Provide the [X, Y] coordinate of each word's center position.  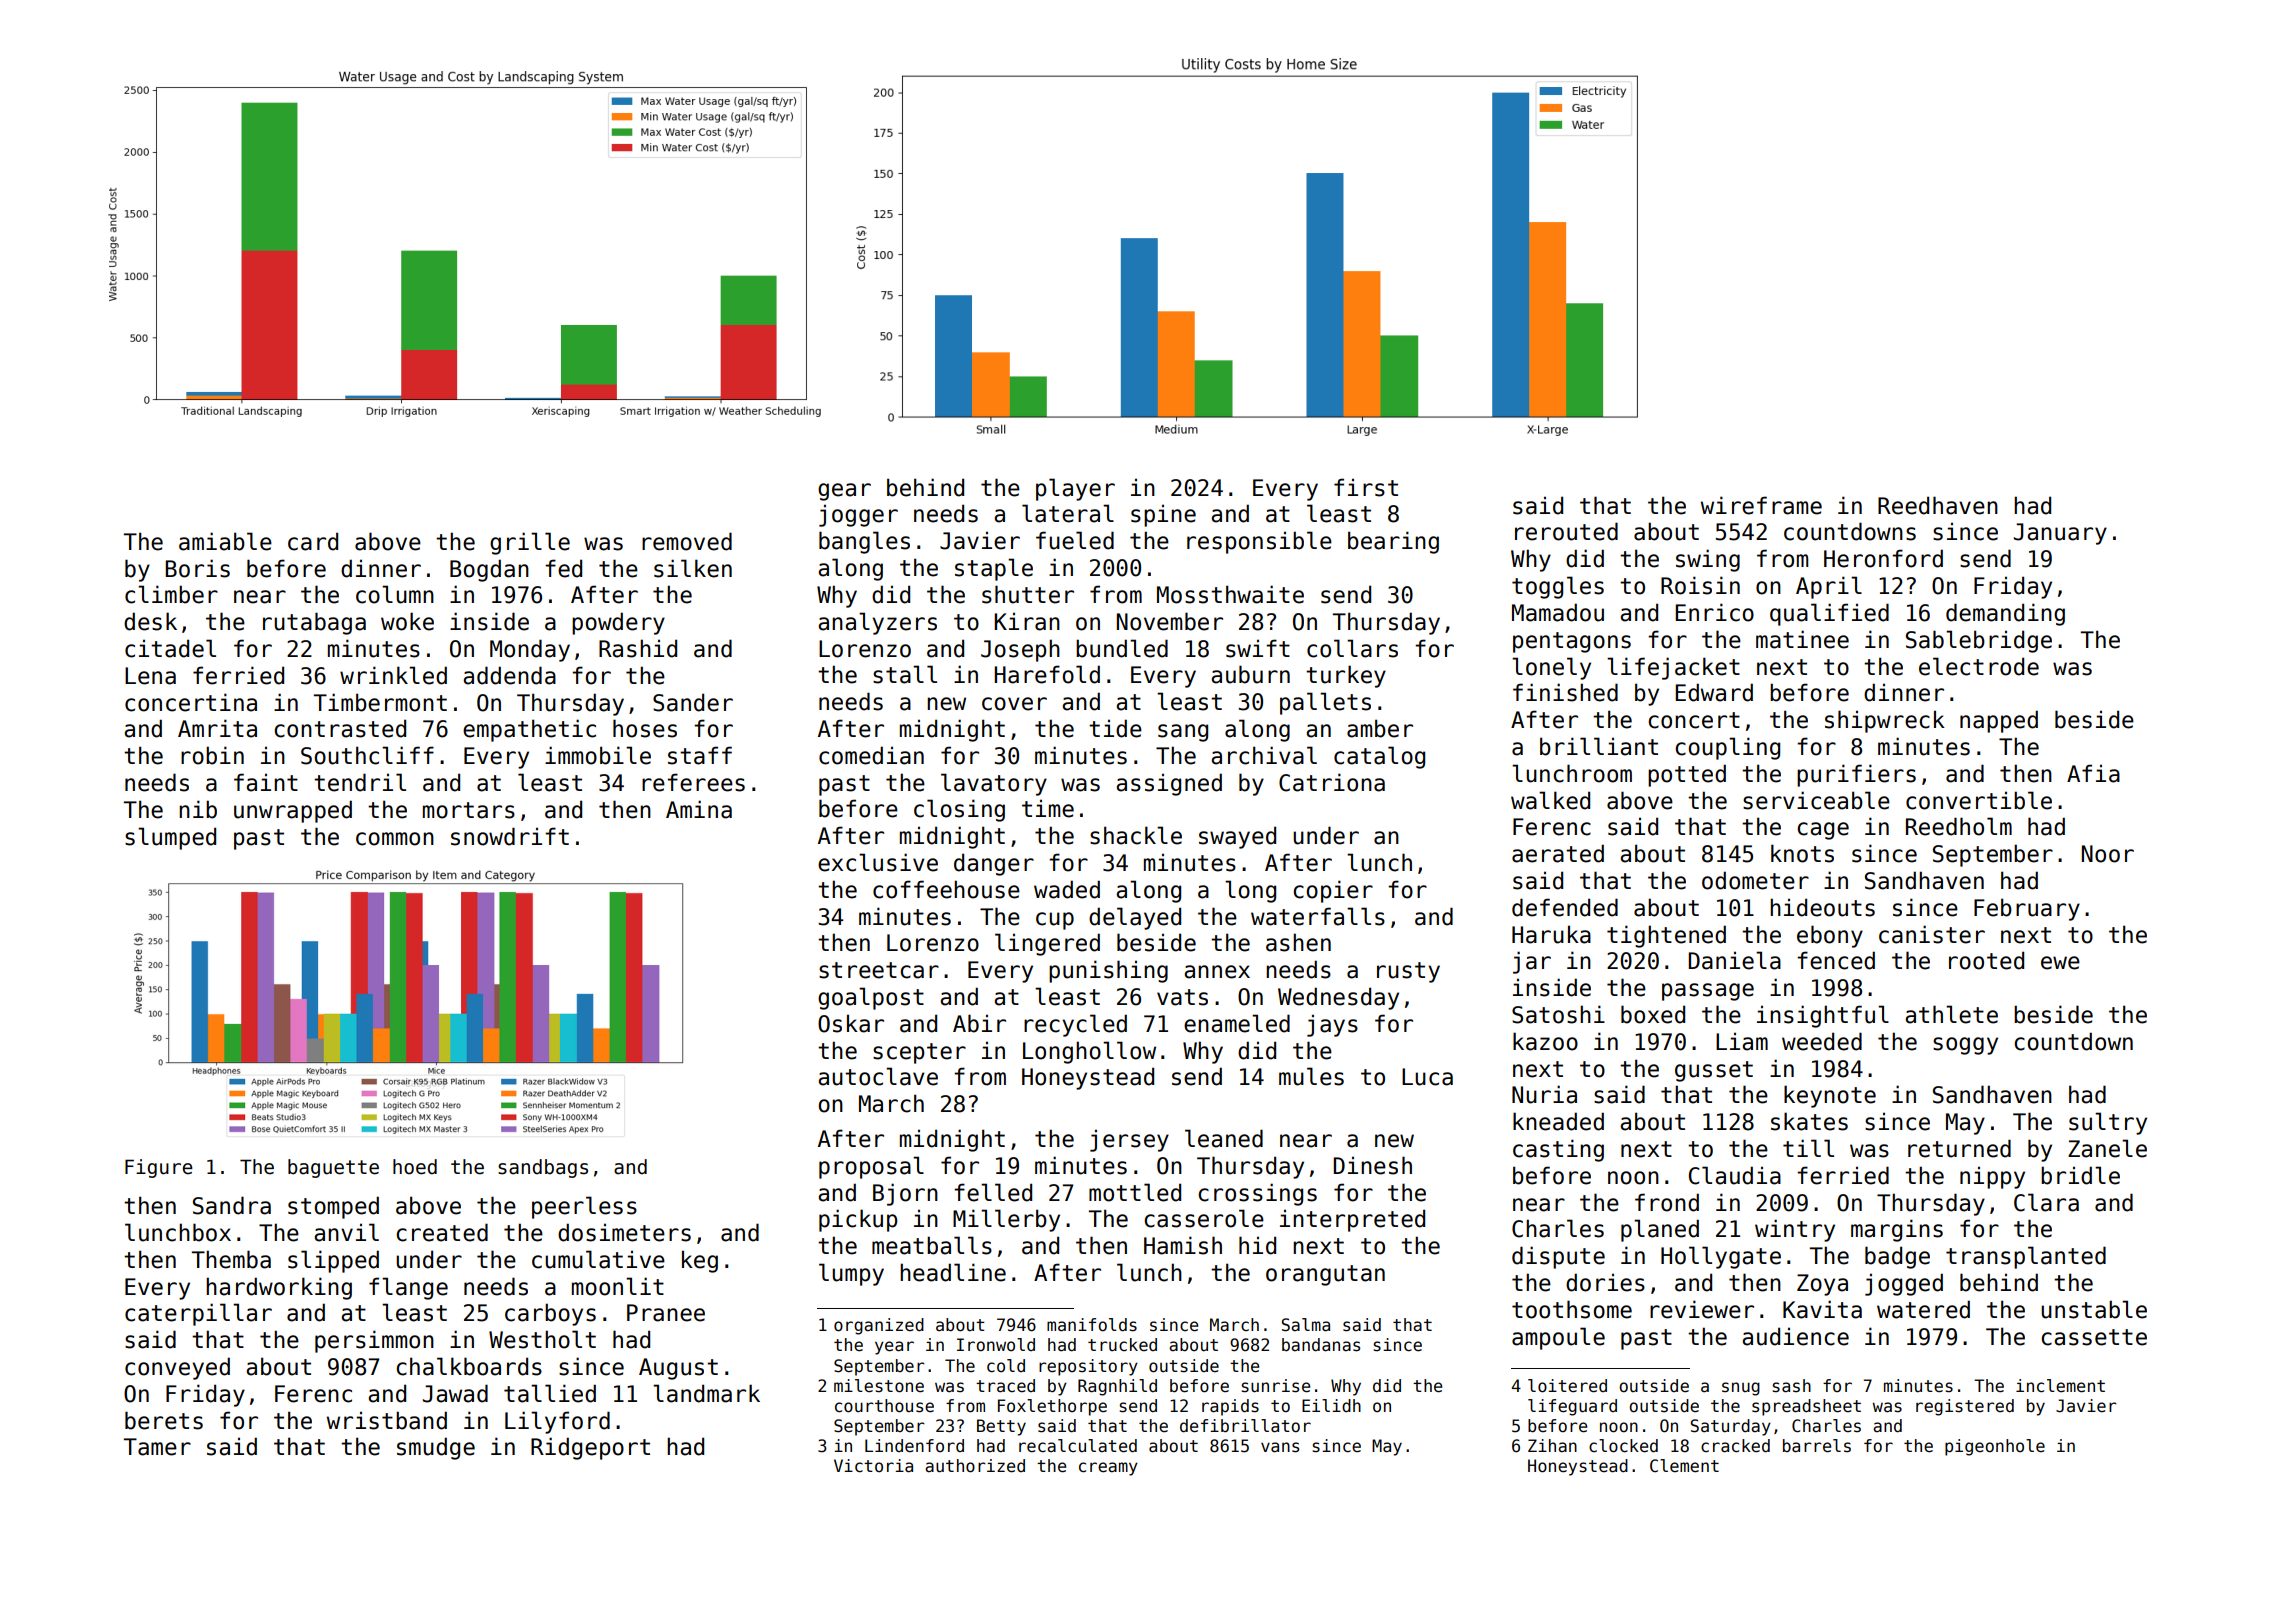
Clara [2046, 1202]
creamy [1108, 1469]
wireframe [1761, 505]
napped [1999, 721]
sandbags [543, 1168]
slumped [170, 838]
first [1366, 487]
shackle [1136, 835]
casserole [1204, 1218]
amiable [225, 541]
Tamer [157, 1447]
